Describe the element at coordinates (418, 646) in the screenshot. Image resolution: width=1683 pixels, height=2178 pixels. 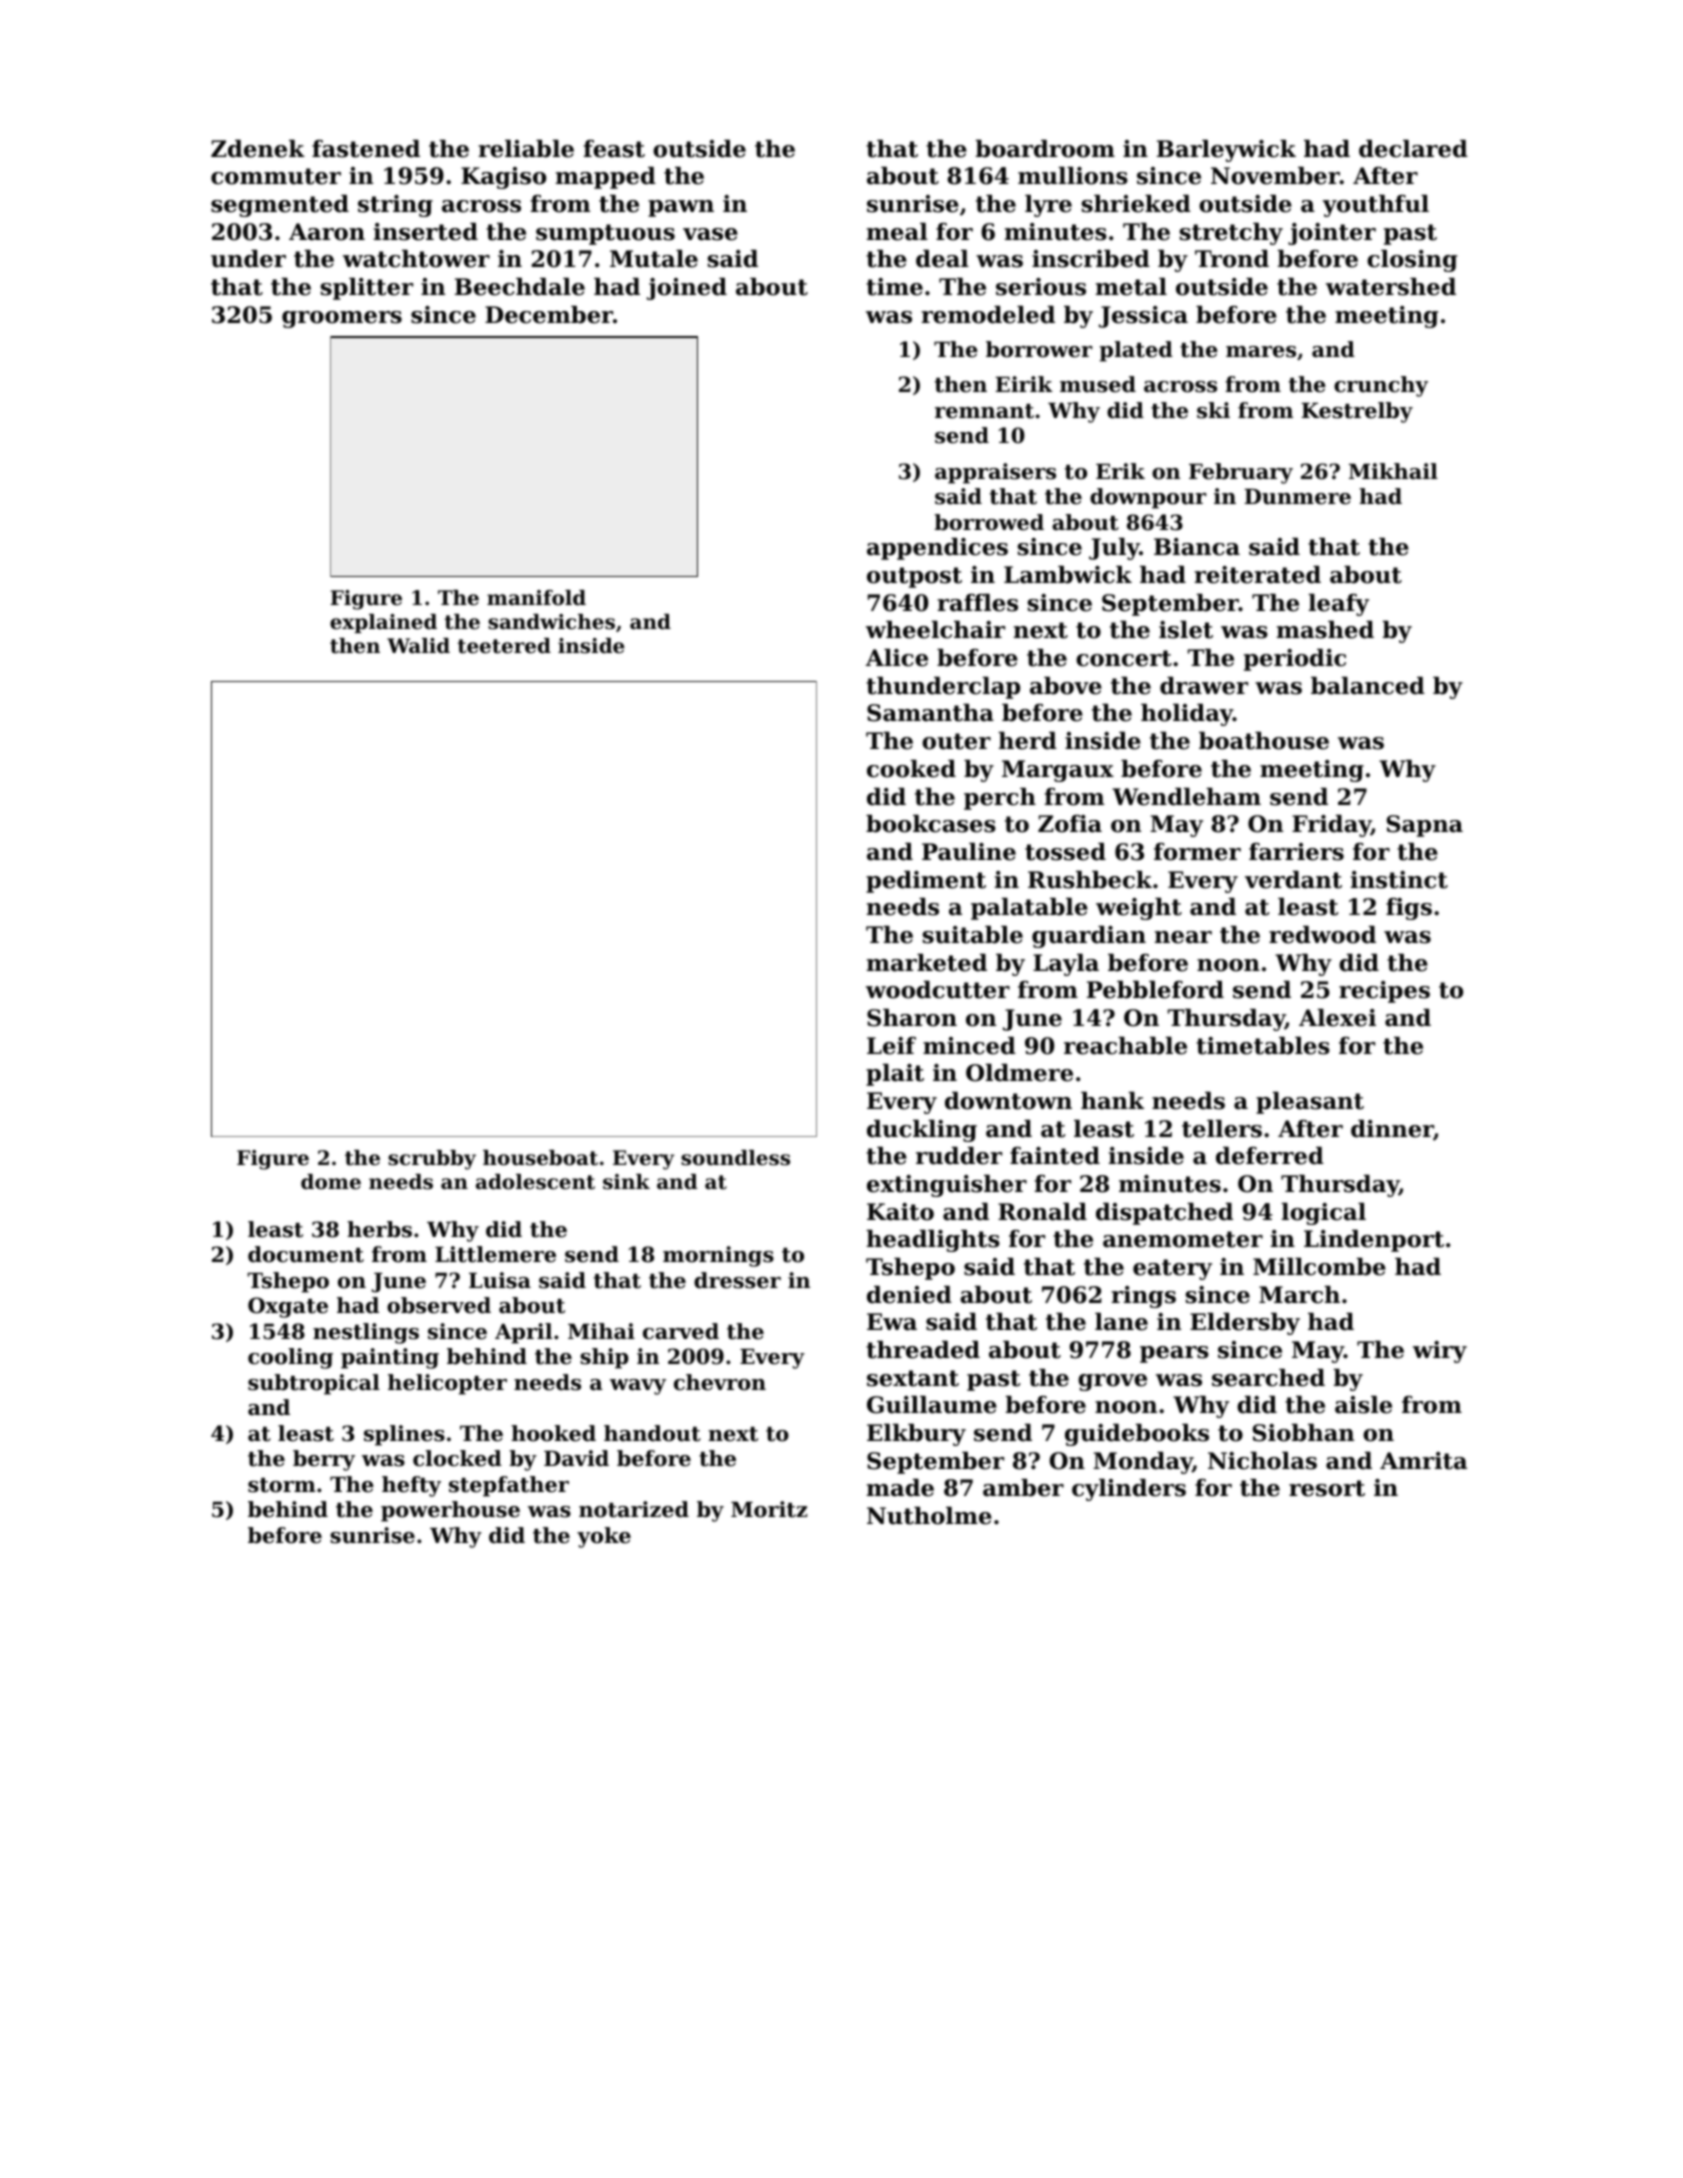
I see `Walid` at that location.
